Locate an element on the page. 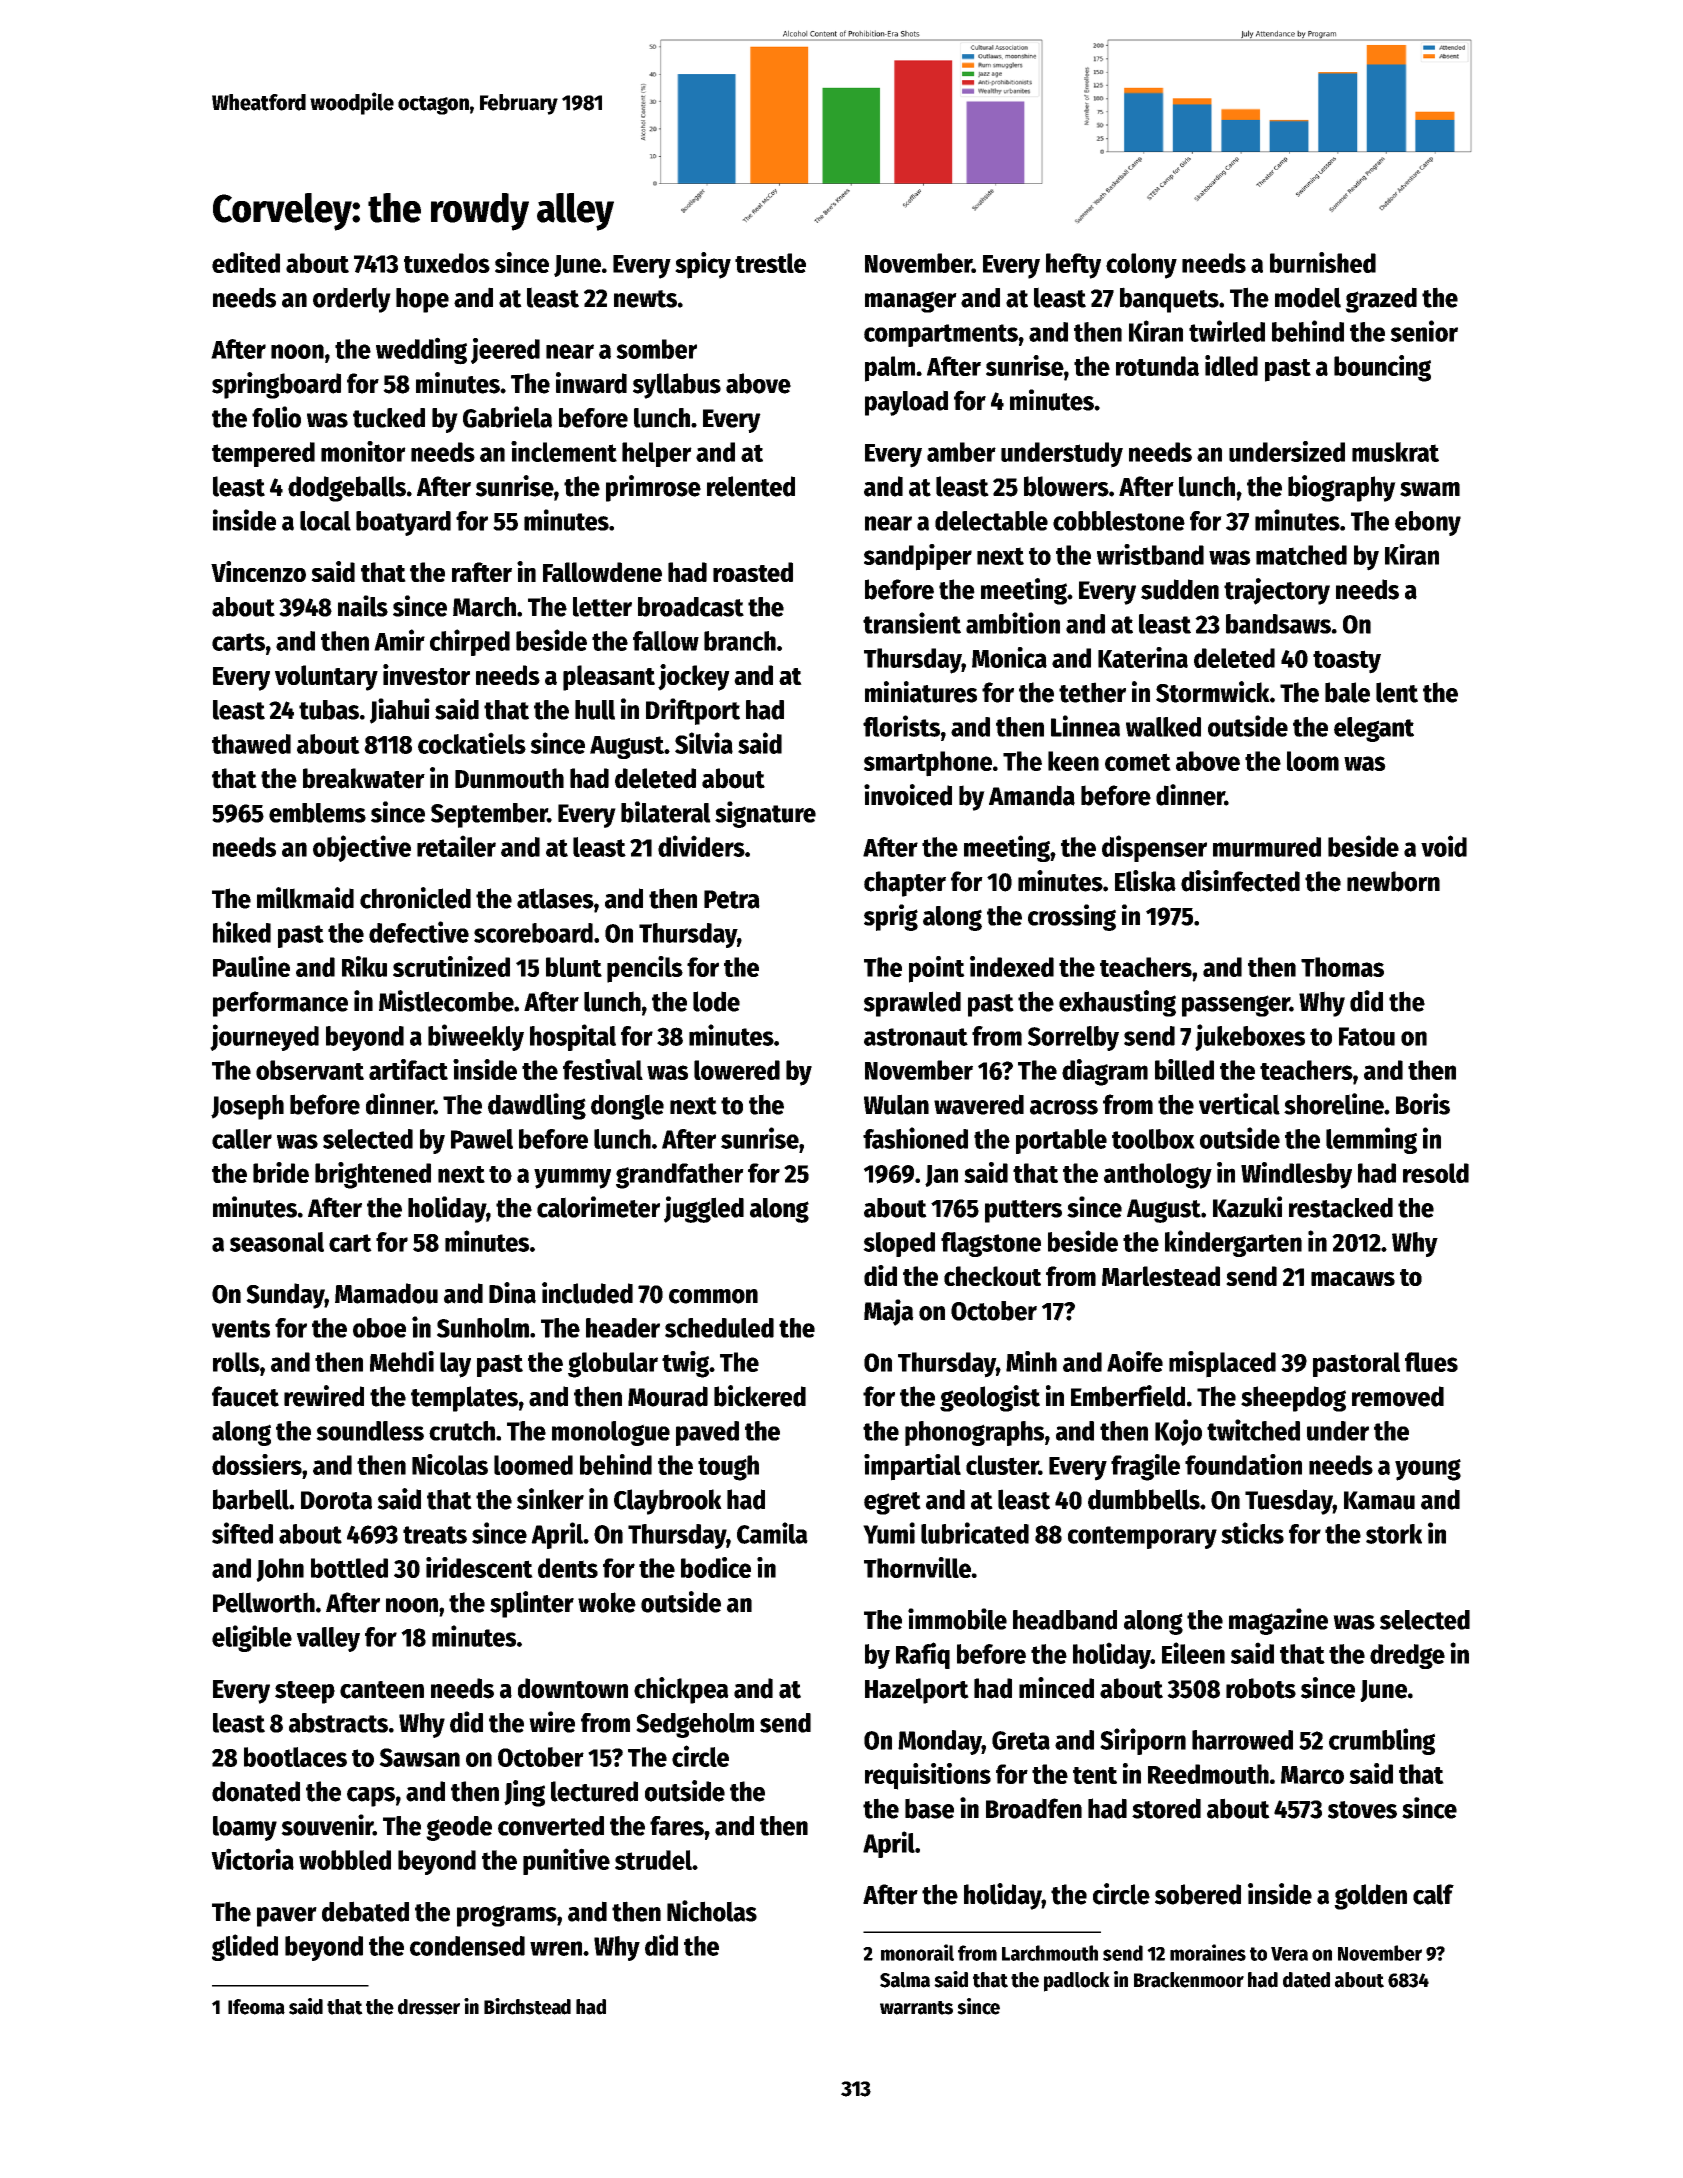 This page has height=2178, width=1683. yummy is located at coordinates (572, 1178).
